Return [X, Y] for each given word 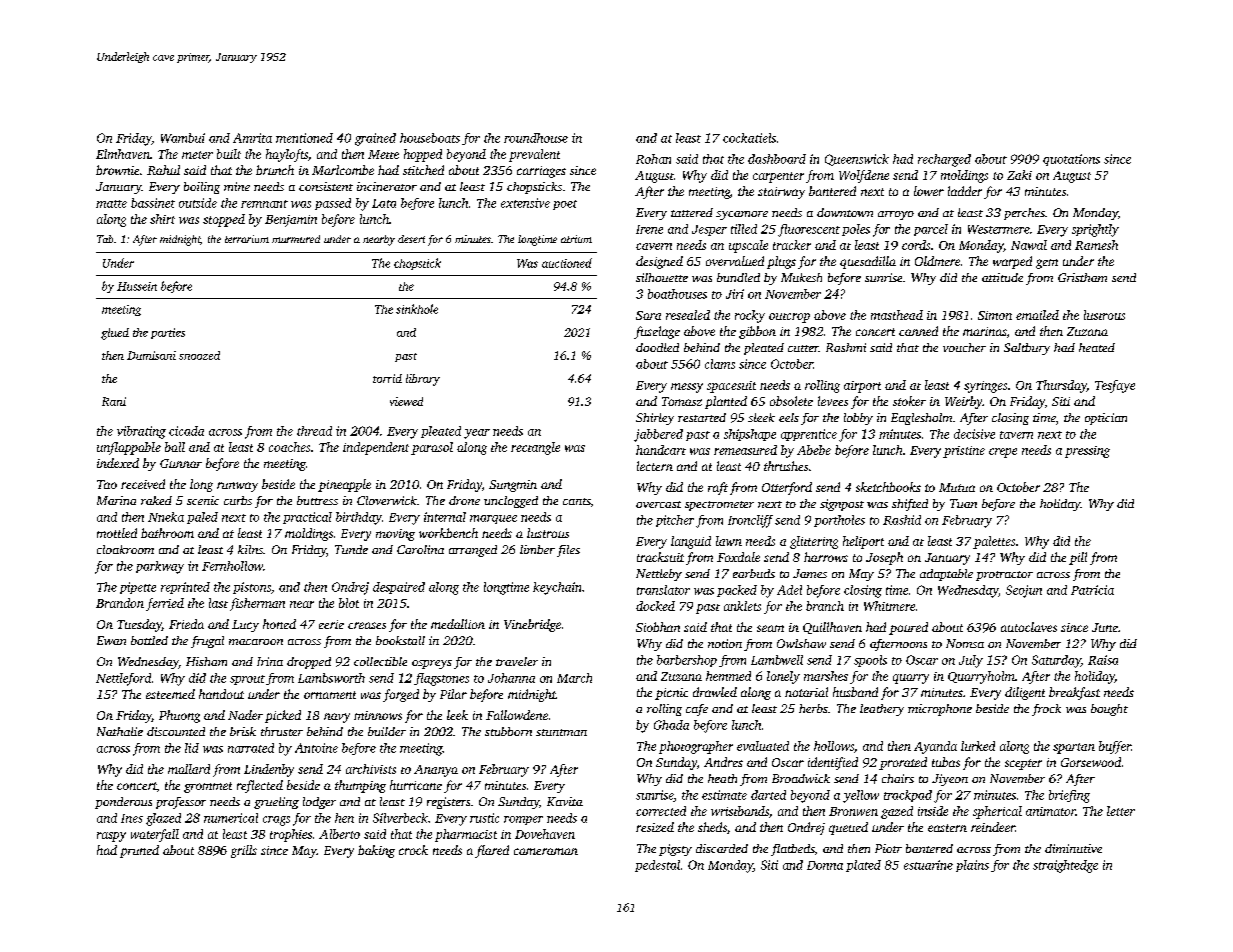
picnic [671, 694]
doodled [657, 347]
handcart [661, 450]
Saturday [1056, 661]
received [143, 484]
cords [916, 245]
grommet [208, 787]
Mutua [957, 487]
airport [862, 387]
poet [565, 205]
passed [333, 204]
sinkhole [417, 309]
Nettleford [123, 679]
